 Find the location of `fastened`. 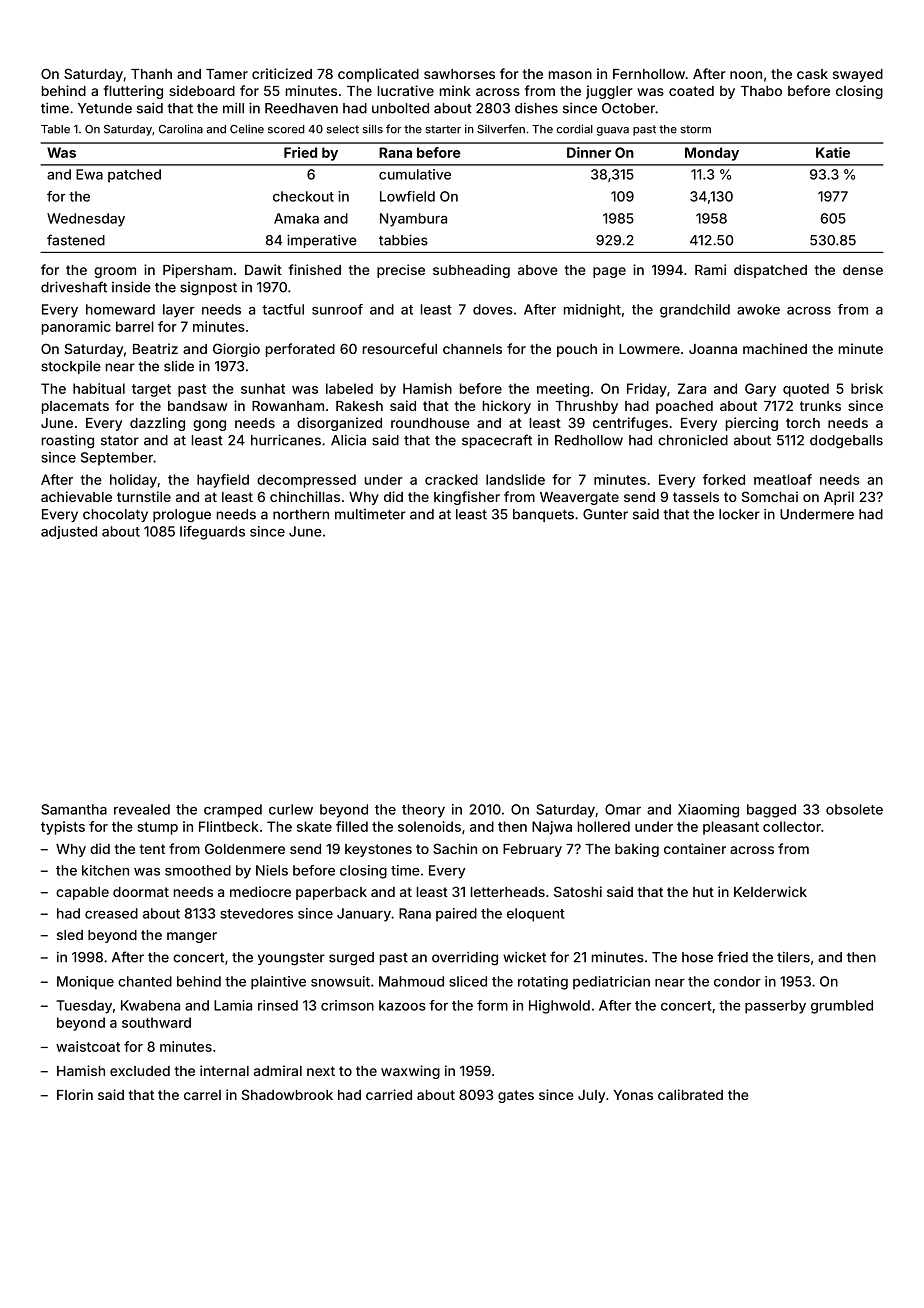

fastened is located at coordinates (76, 240).
